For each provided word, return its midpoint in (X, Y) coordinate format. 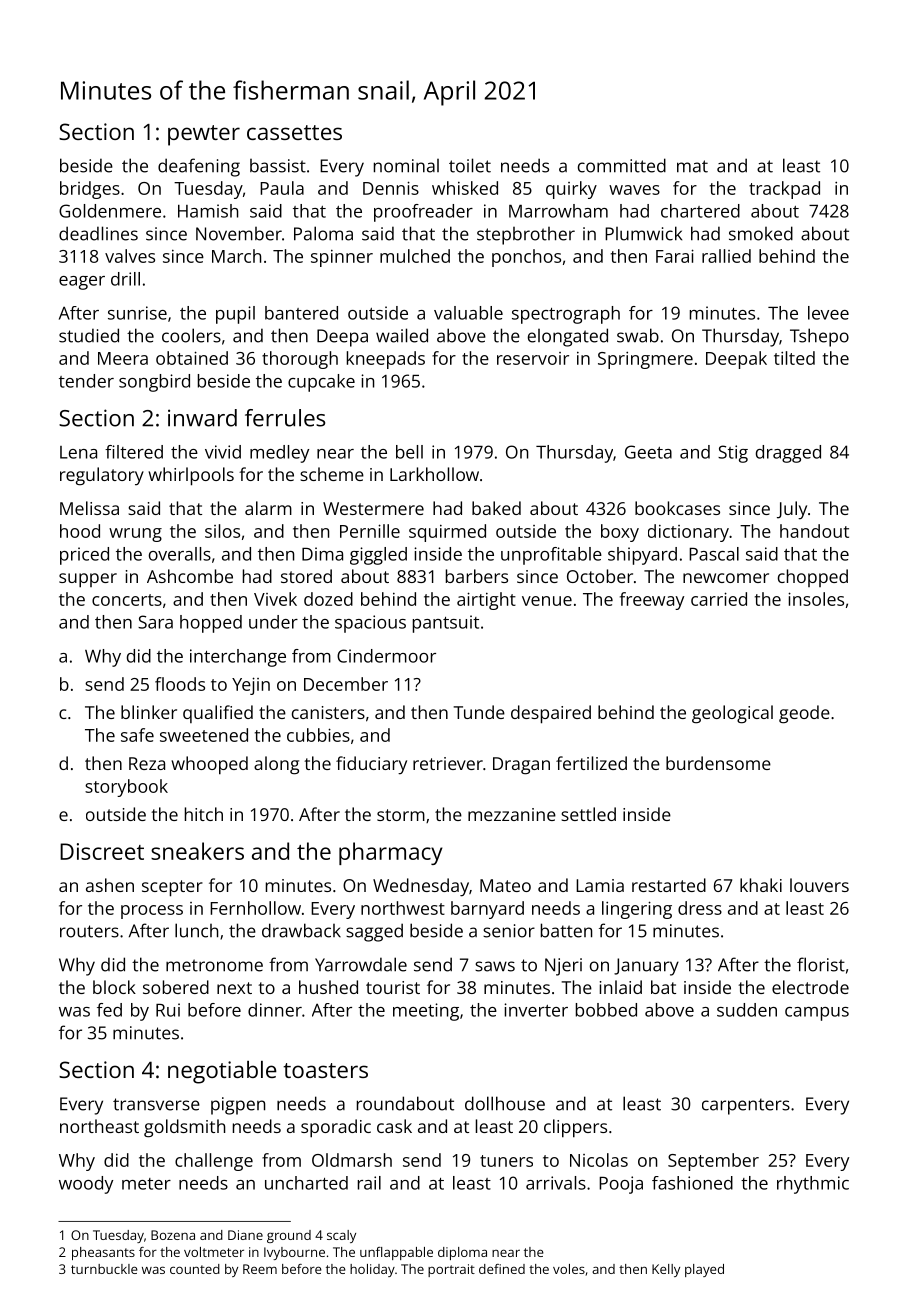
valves (130, 256)
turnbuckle (104, 1269)
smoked (761, 233)
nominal (406, 166)
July (792, 510)
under (273, 622)
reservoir (533, 358)
